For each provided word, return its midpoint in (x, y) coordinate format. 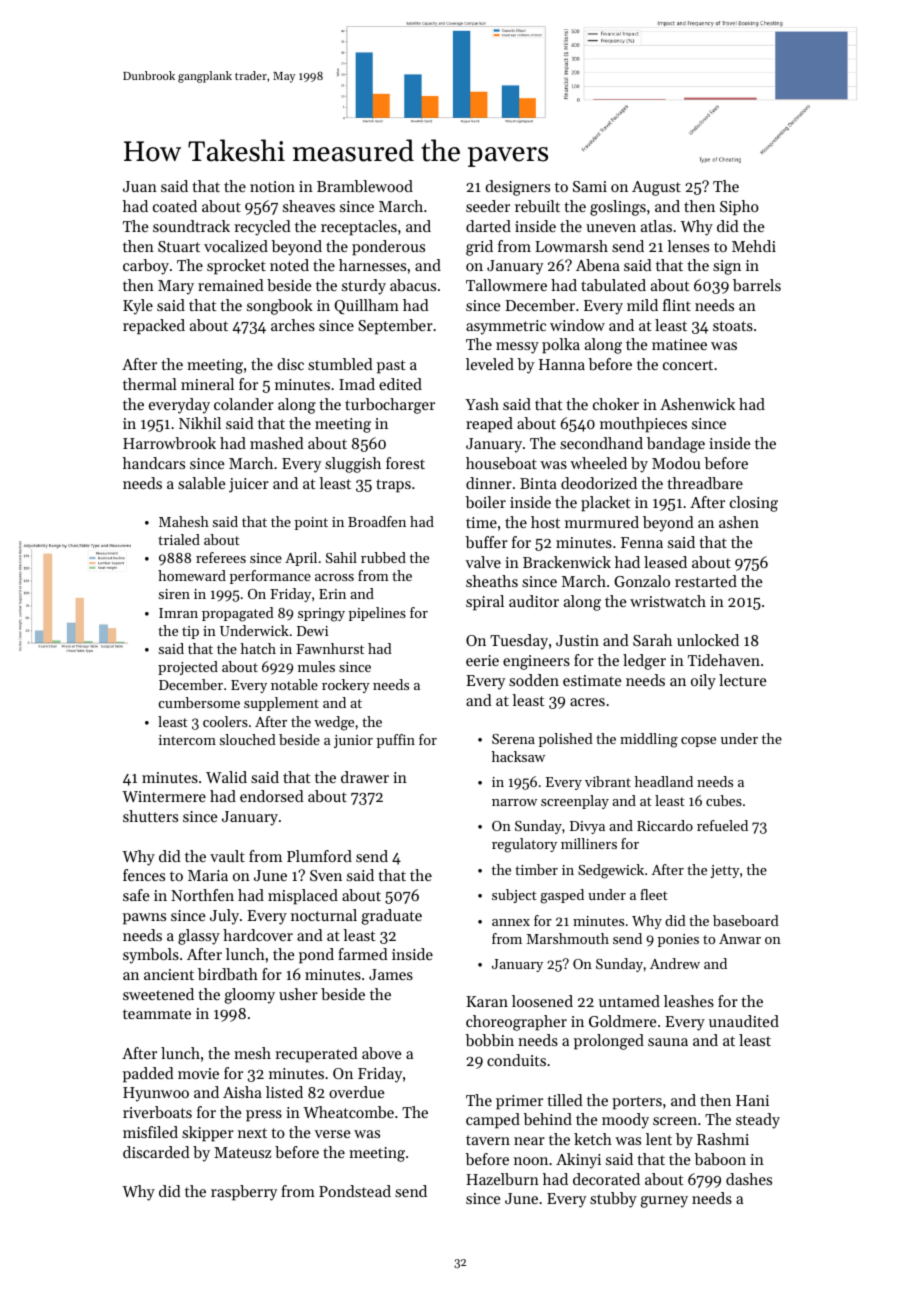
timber (536, 869)
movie (198, 1073)
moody (625, 1121)
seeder (488, 206)
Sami (590, 186)
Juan (140, 186)
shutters (150, 816)
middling (649, 740)
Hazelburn (502, 1179)
